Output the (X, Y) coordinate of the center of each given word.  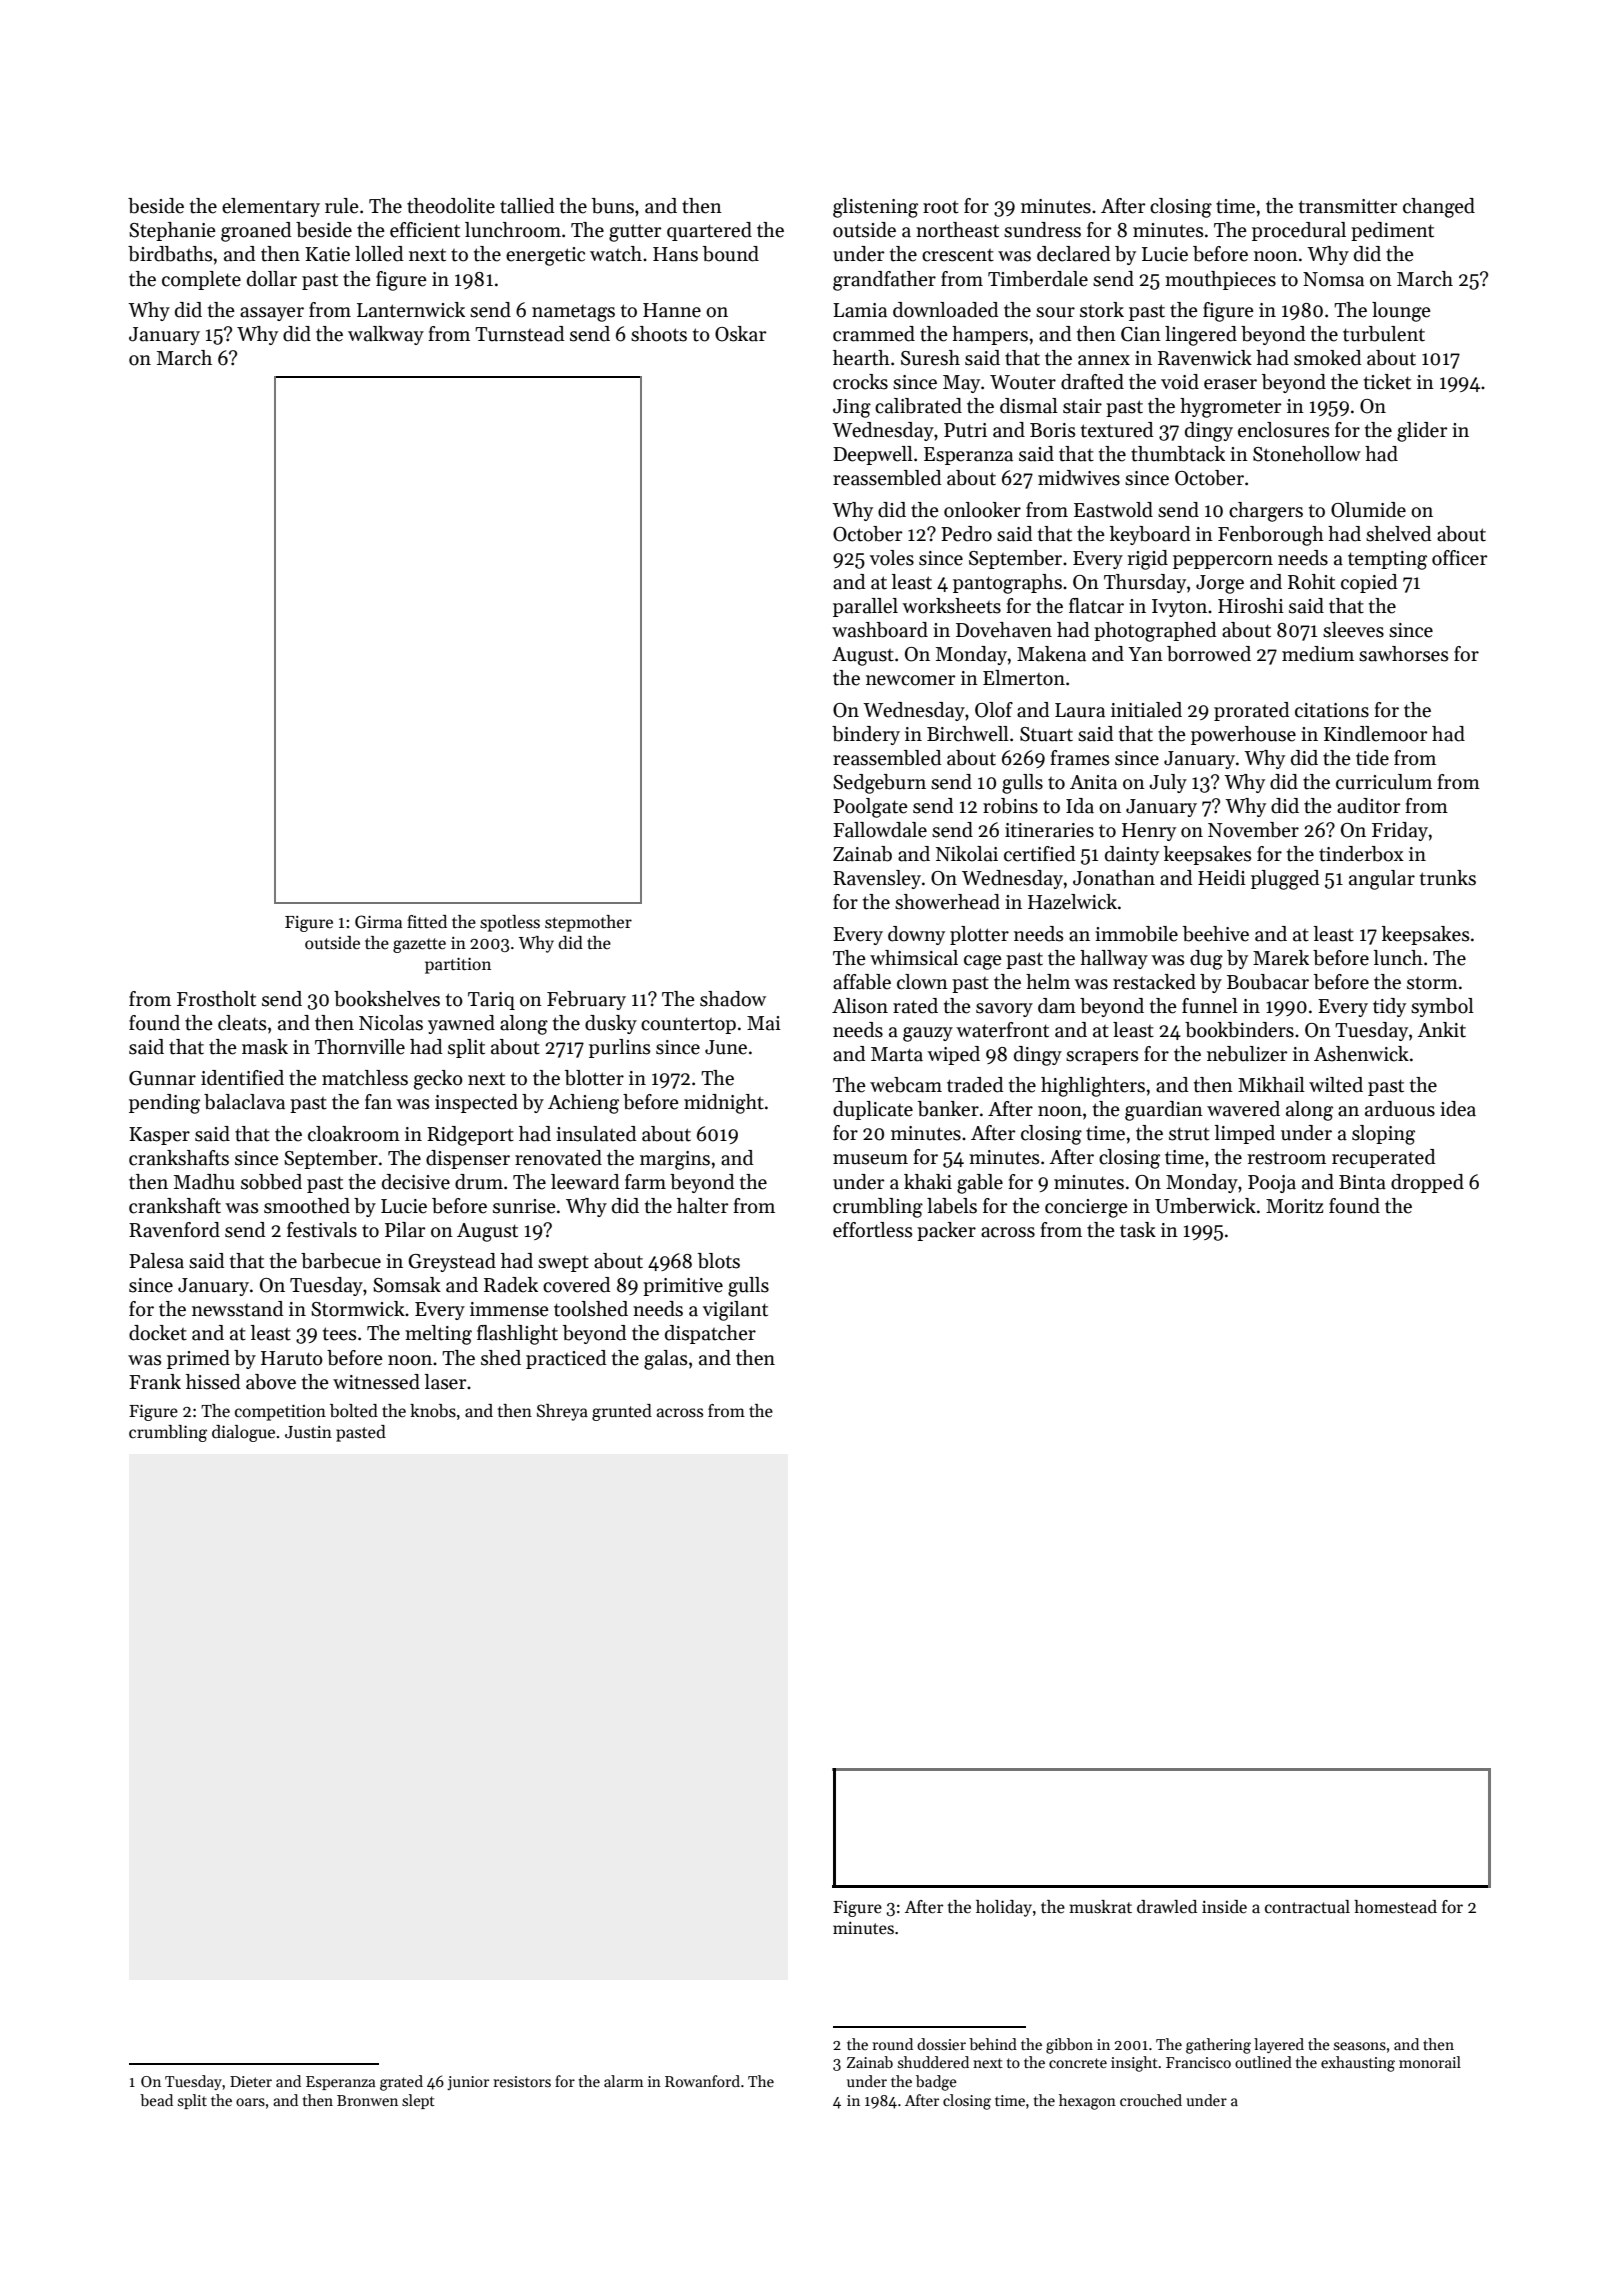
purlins (619, 1048)
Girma (378, 922)
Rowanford (702, 2081)
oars (250, 2102)
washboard (880, 630)
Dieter (251, 2081)
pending (164, 1104)
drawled (1167, 1907)
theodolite (451, 206)
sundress (1042, 230)
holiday (1004, 1908)
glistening (875, 208)
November (1253, 830)
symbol (1442, 1007)
